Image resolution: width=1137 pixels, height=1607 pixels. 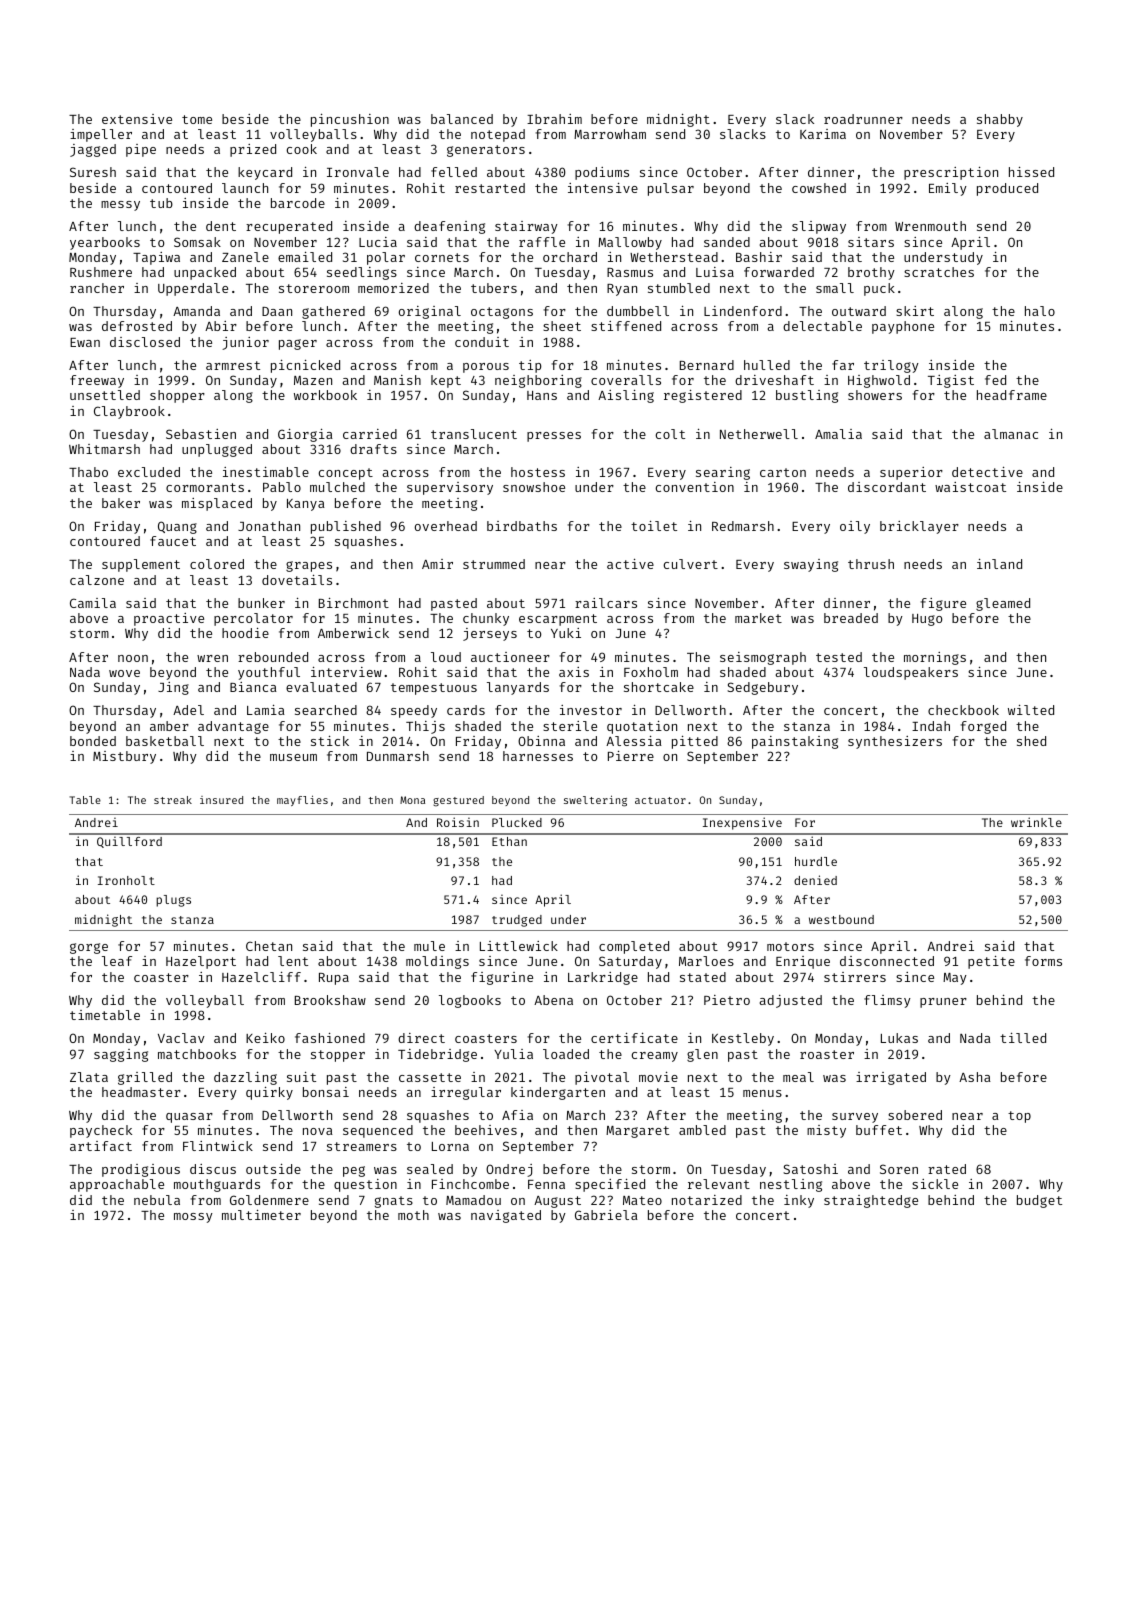 What do you see at coordinates (454, 172) in the page?
I see `felled` at bounding box center [454, 172].
